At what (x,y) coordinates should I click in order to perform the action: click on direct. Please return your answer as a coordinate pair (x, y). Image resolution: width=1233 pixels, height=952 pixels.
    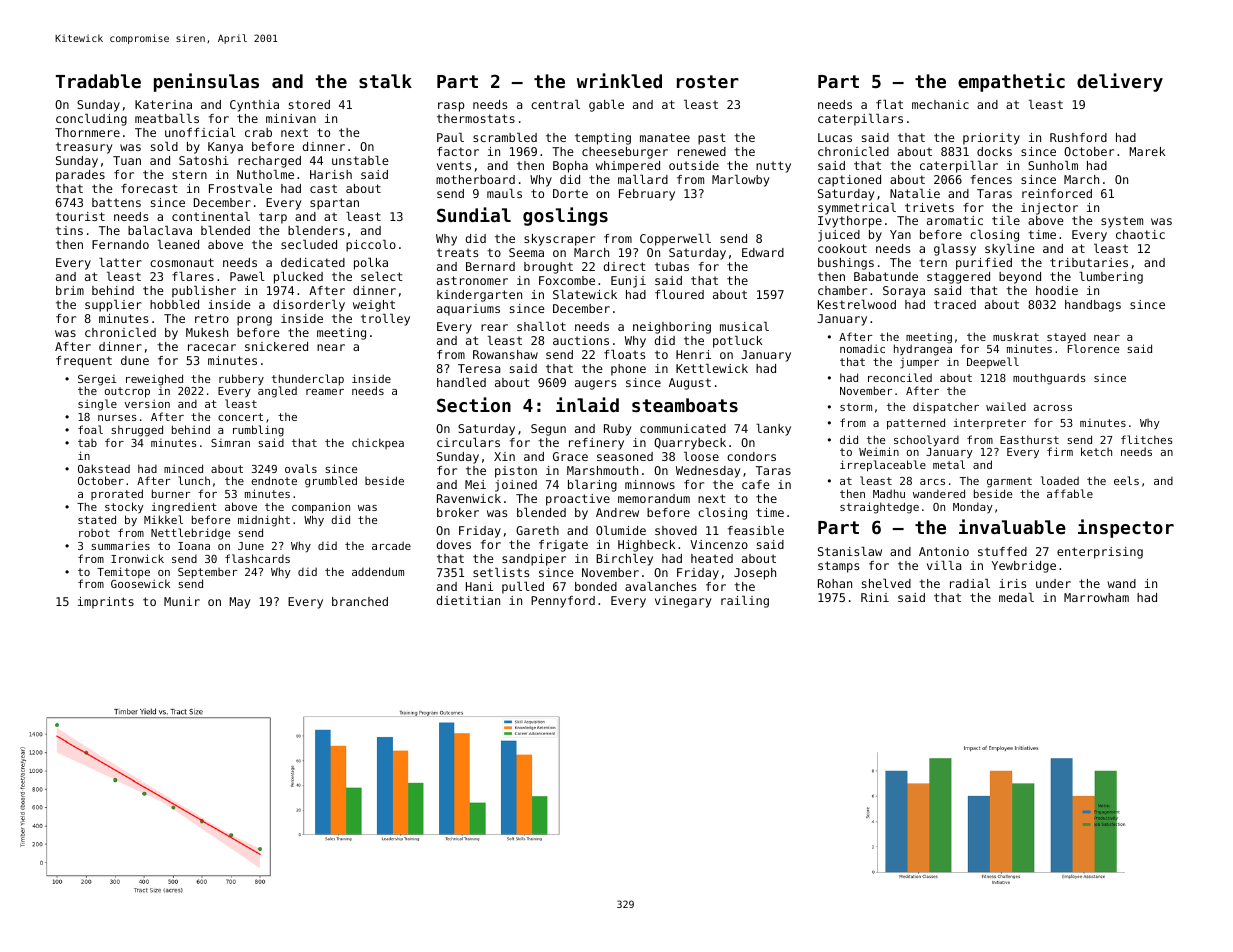
    Looking at the image, I should click on (625, 266).
